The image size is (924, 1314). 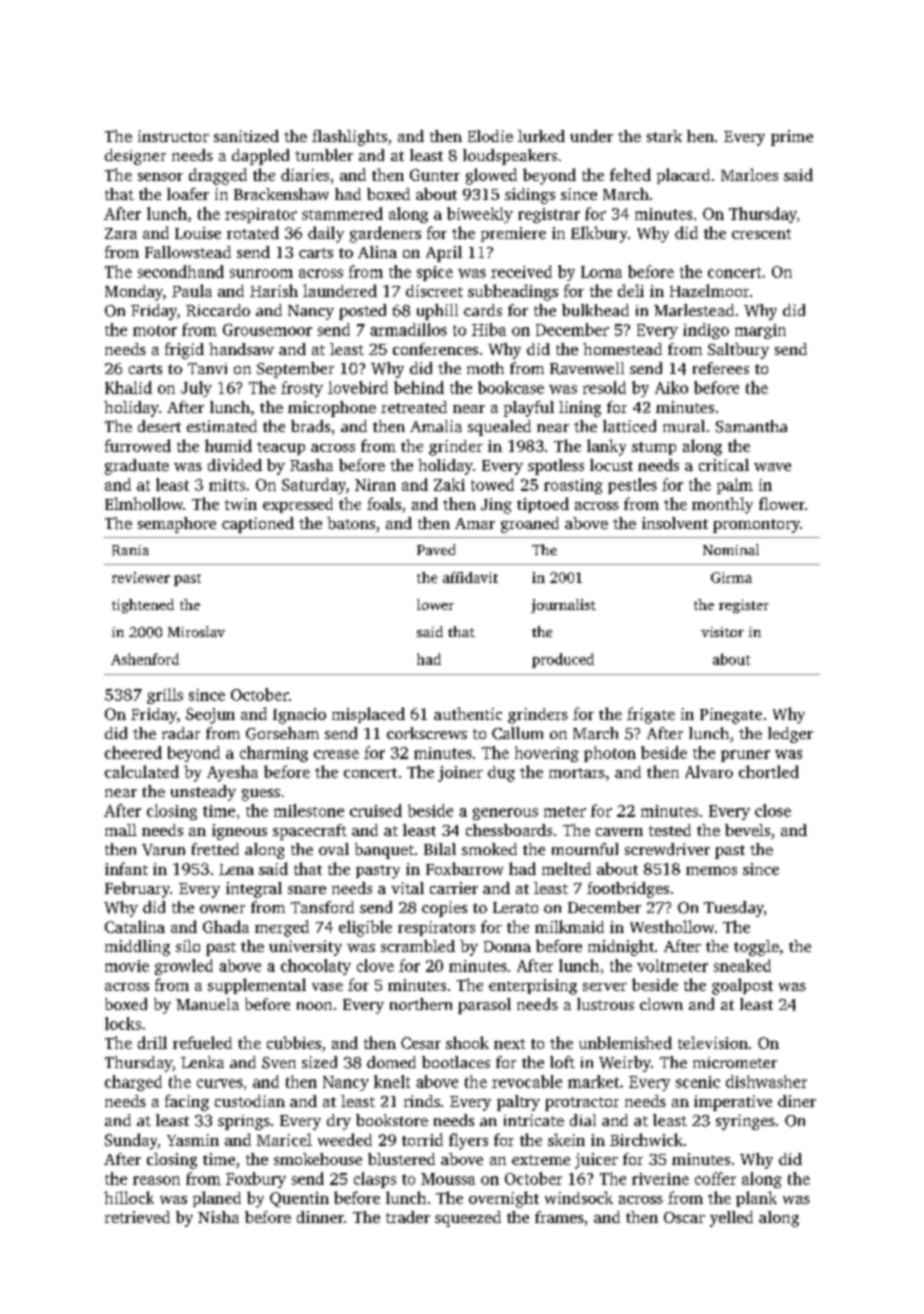 I want to click on rotated, so click(x=253, y=232).
